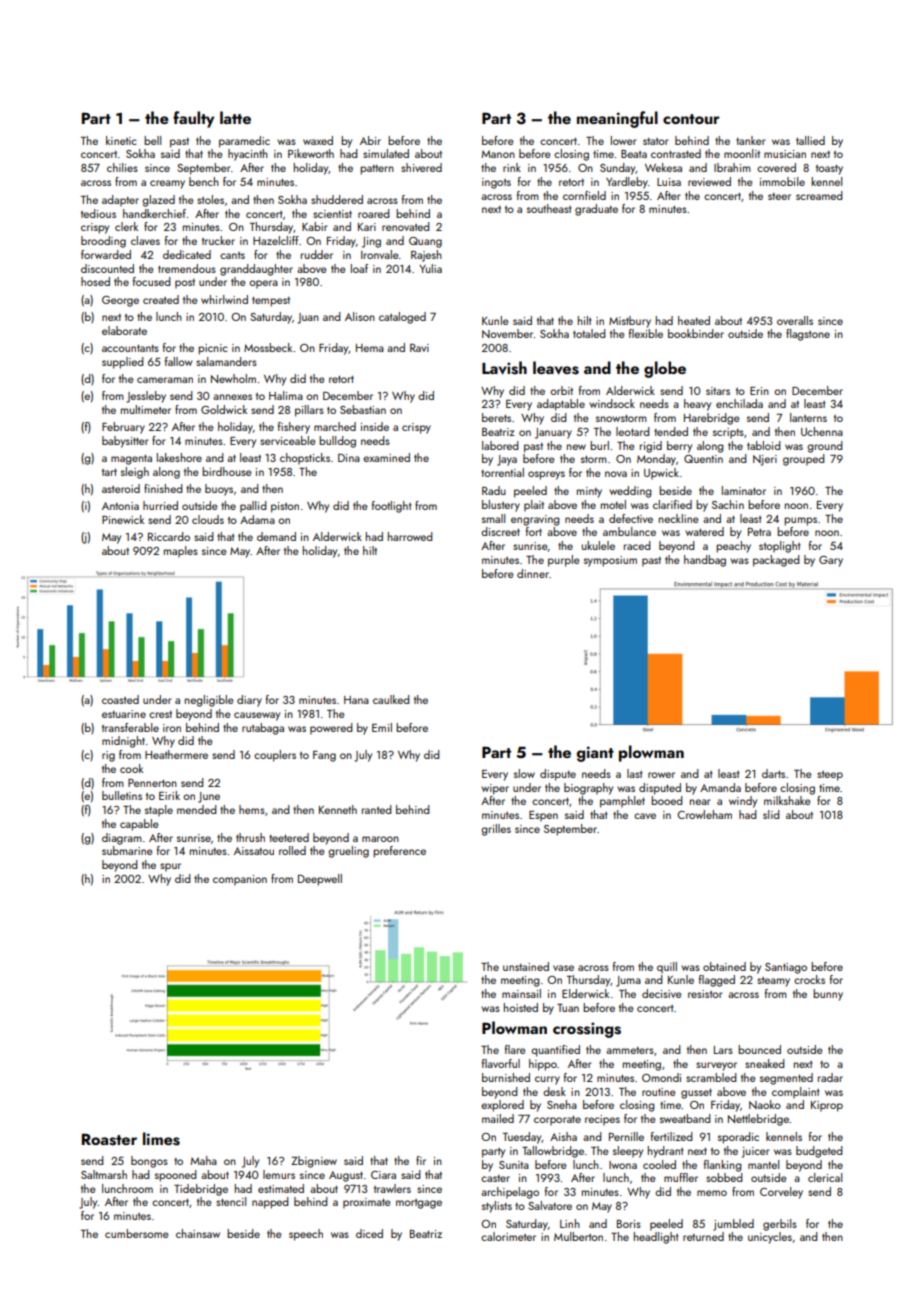 The width and height of the document is (924, 1308). What do you see at coordinates (181, 552) in the document?
I see `maples` at bounding box center [181, 552].
